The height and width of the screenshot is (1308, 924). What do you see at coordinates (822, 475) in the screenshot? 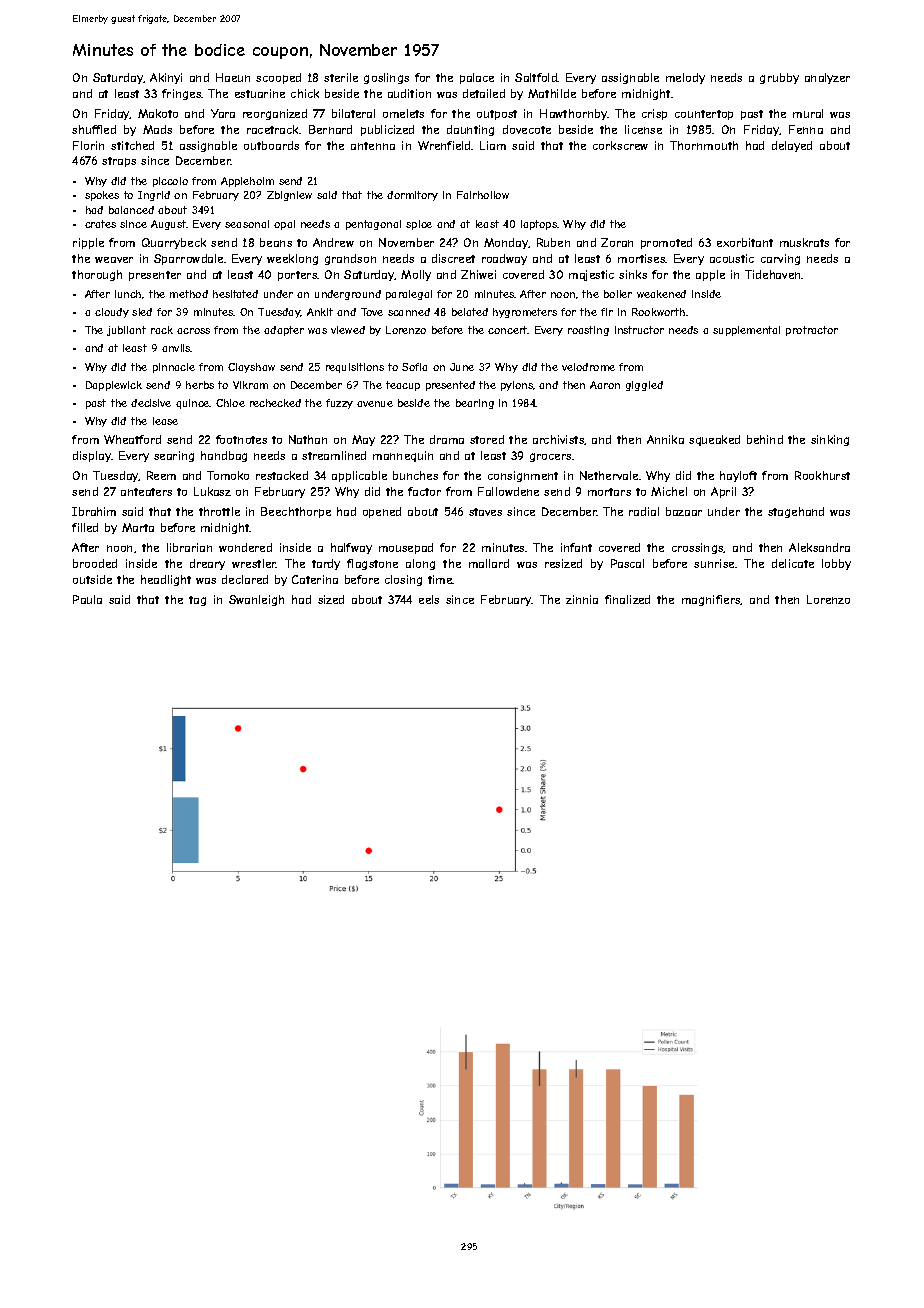
I see `Rookhurst` at bounding box center [822, 475].
